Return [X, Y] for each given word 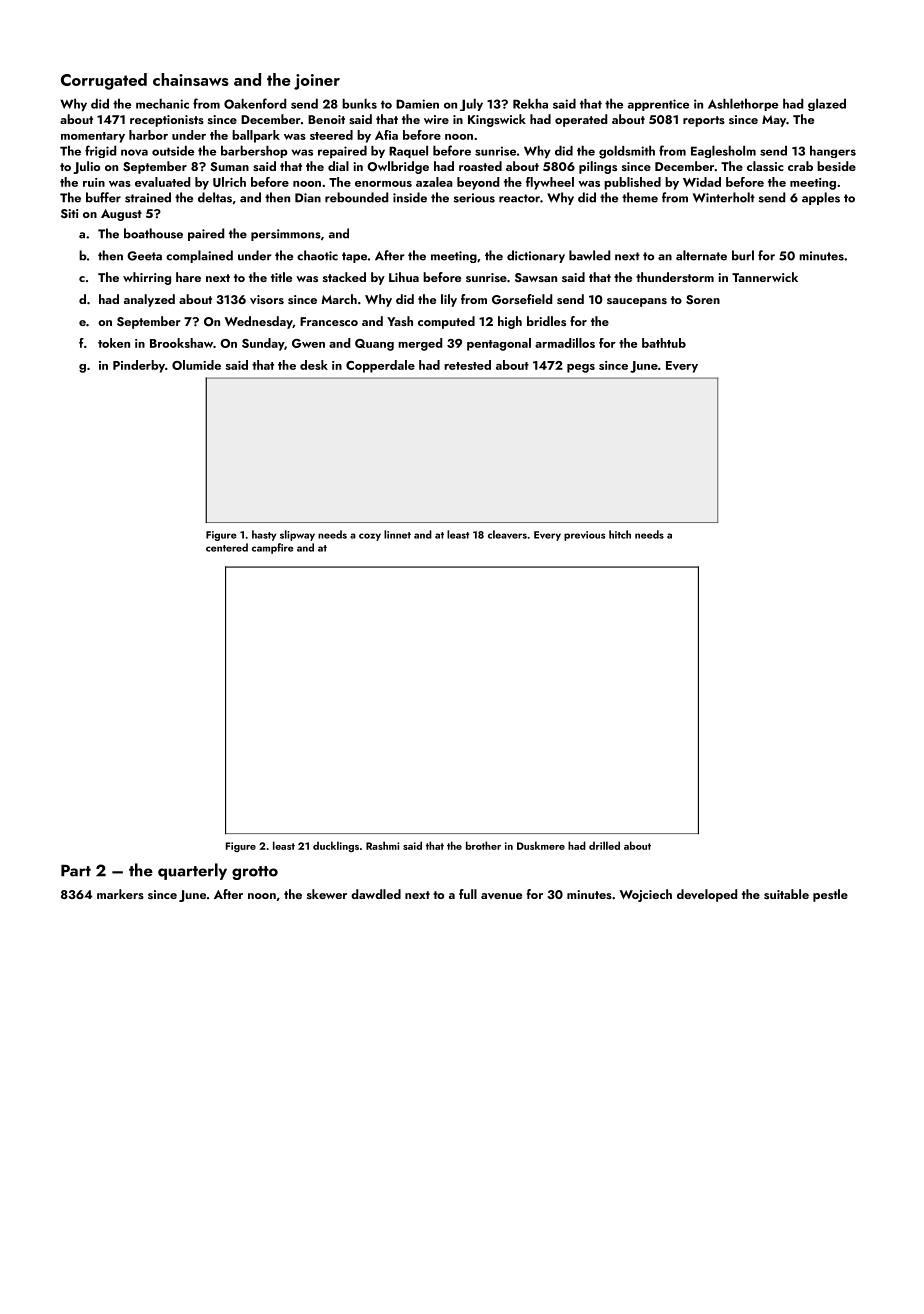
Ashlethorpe [743, 104]
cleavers [507, 534]
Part [76, 870]
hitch [620, 534]
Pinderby [139, 366]
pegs [581, 368]
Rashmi [382, 845]
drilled [604, 845]
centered [227, 547]
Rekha [530, 103]
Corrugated [104, 81]
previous [584, 536]
